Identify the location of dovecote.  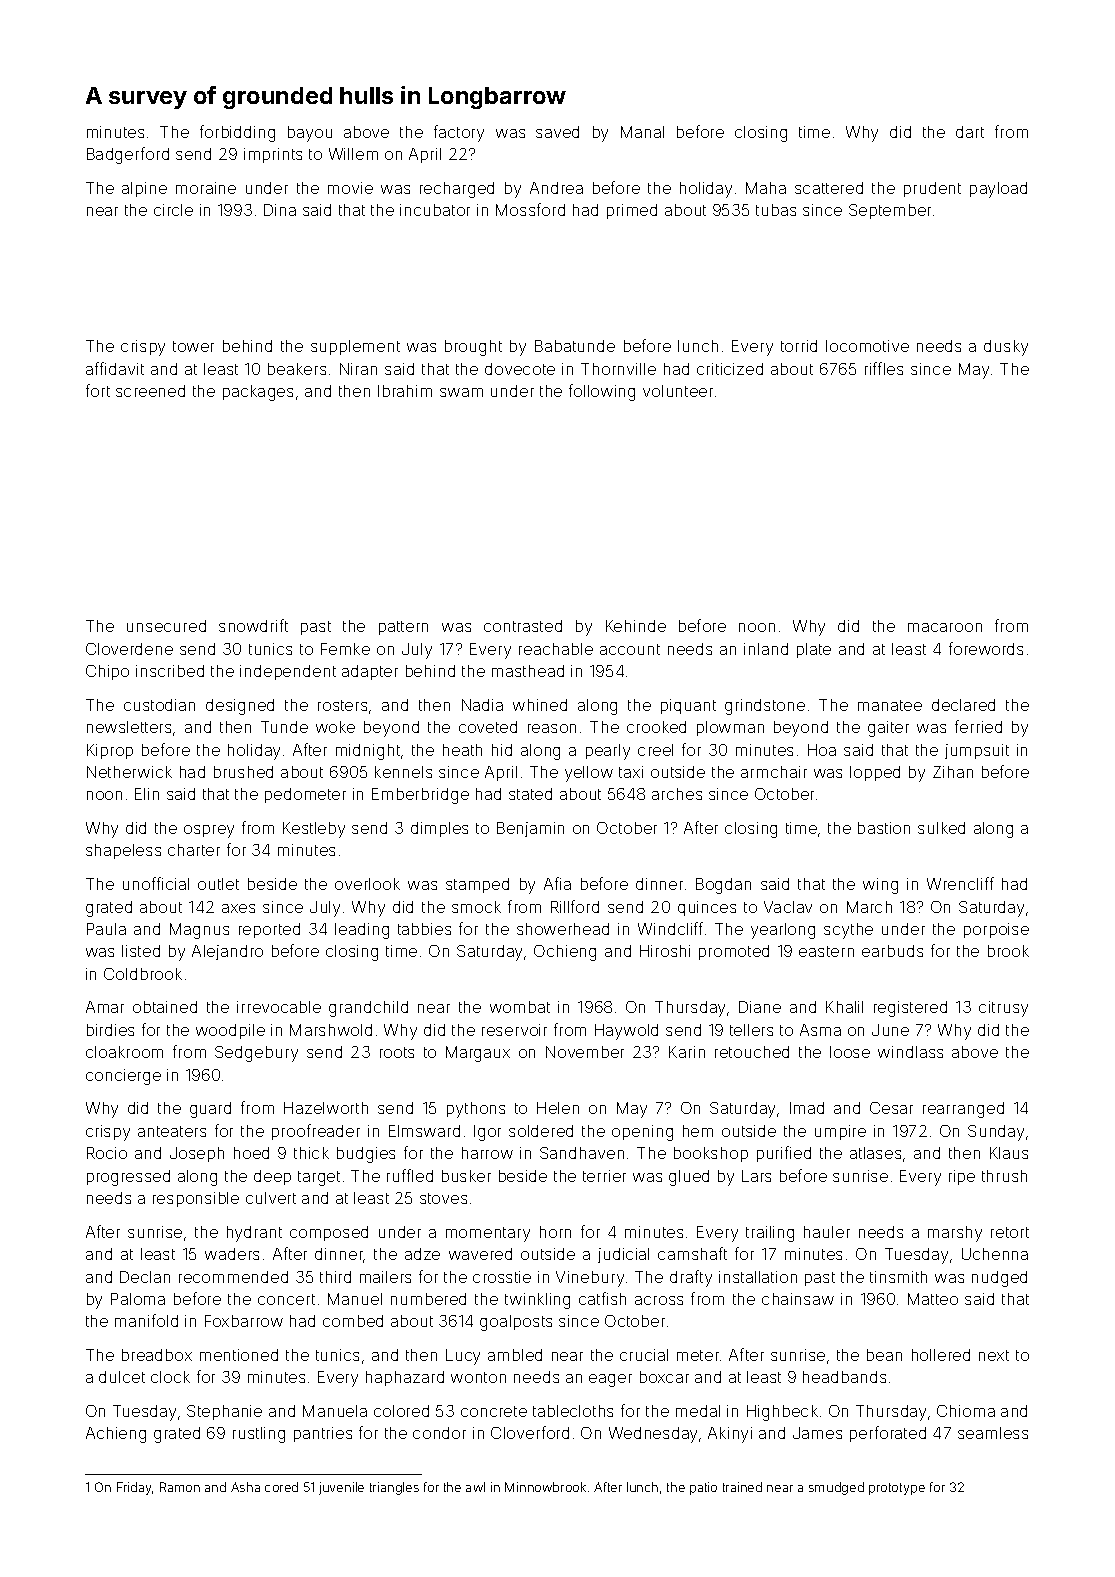
(520, 369).
